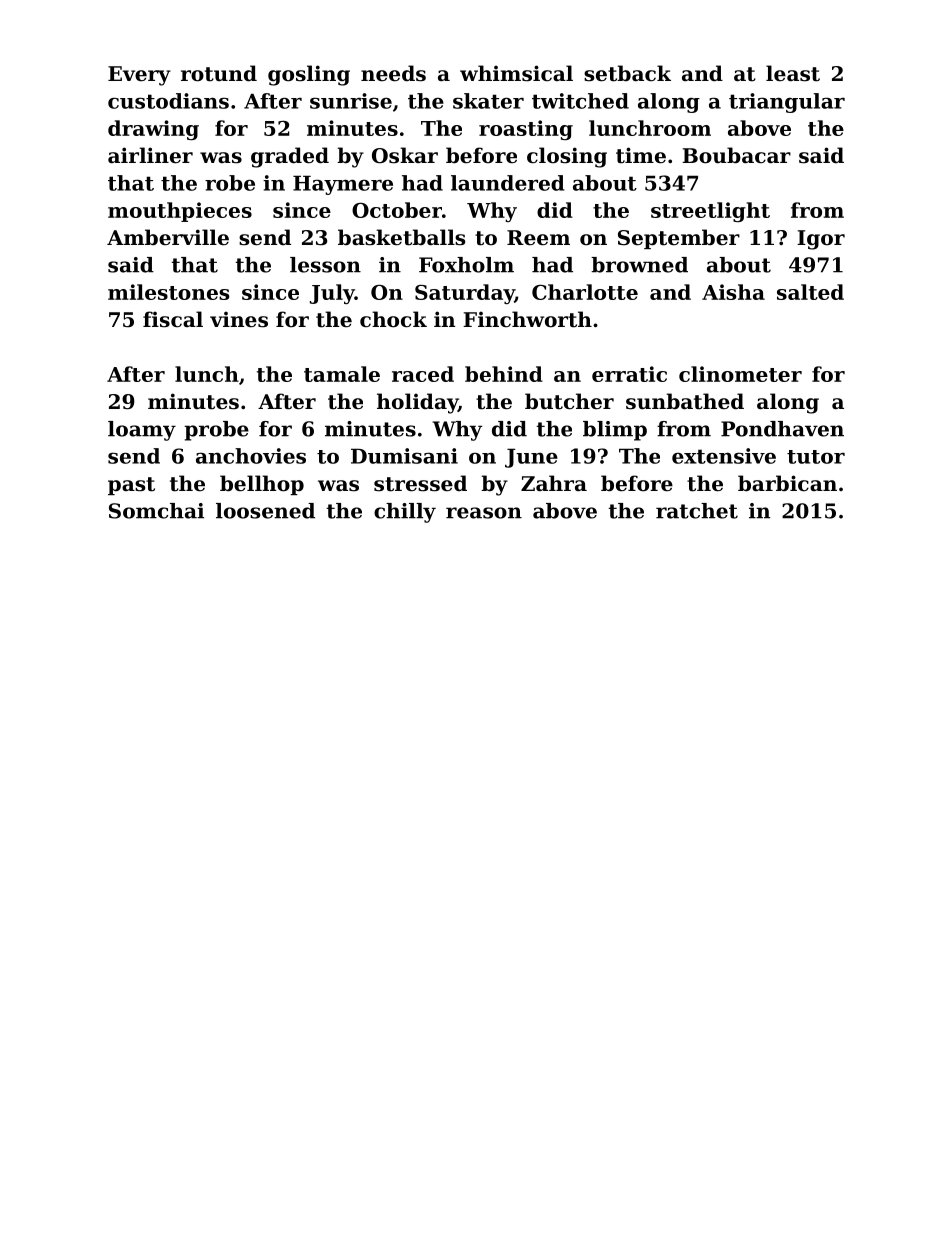 The image size is (952, 1233). Describe the element at coordinates (393, 319) in the screenshot. I see `chock` at that location.
